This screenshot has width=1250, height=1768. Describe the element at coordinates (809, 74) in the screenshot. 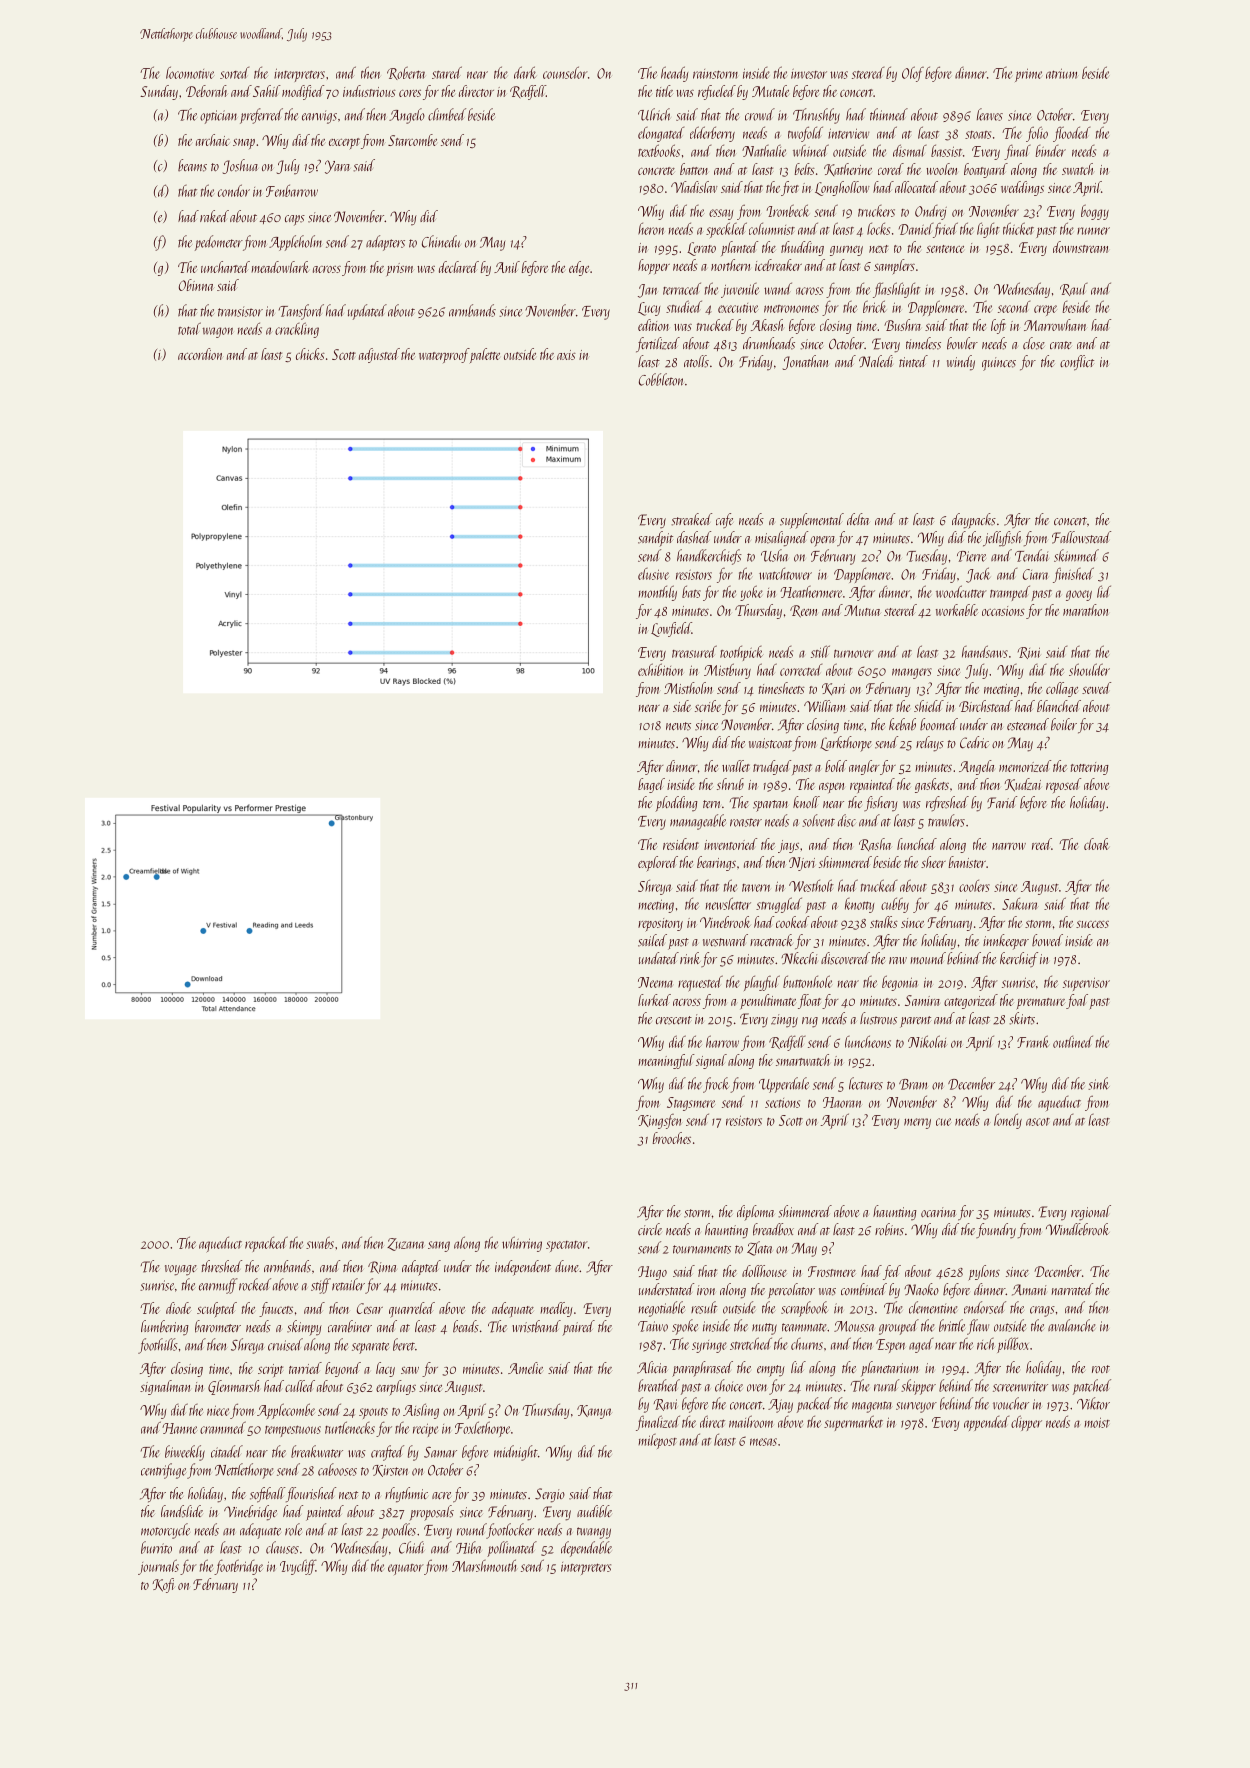

I see `investor` at that location.
